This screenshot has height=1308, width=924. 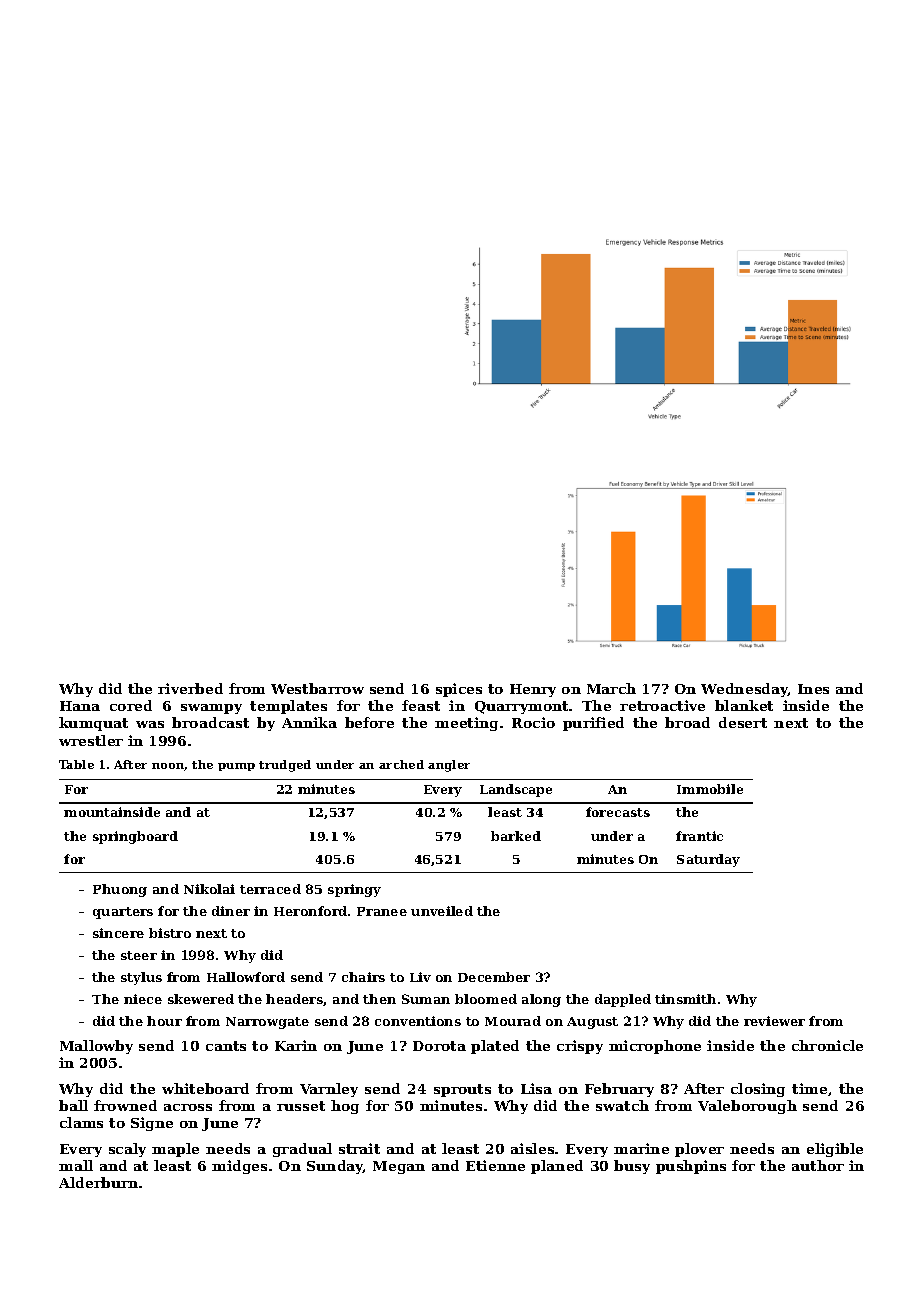 I want to click on riverbed, so click(x=190, y=688).
